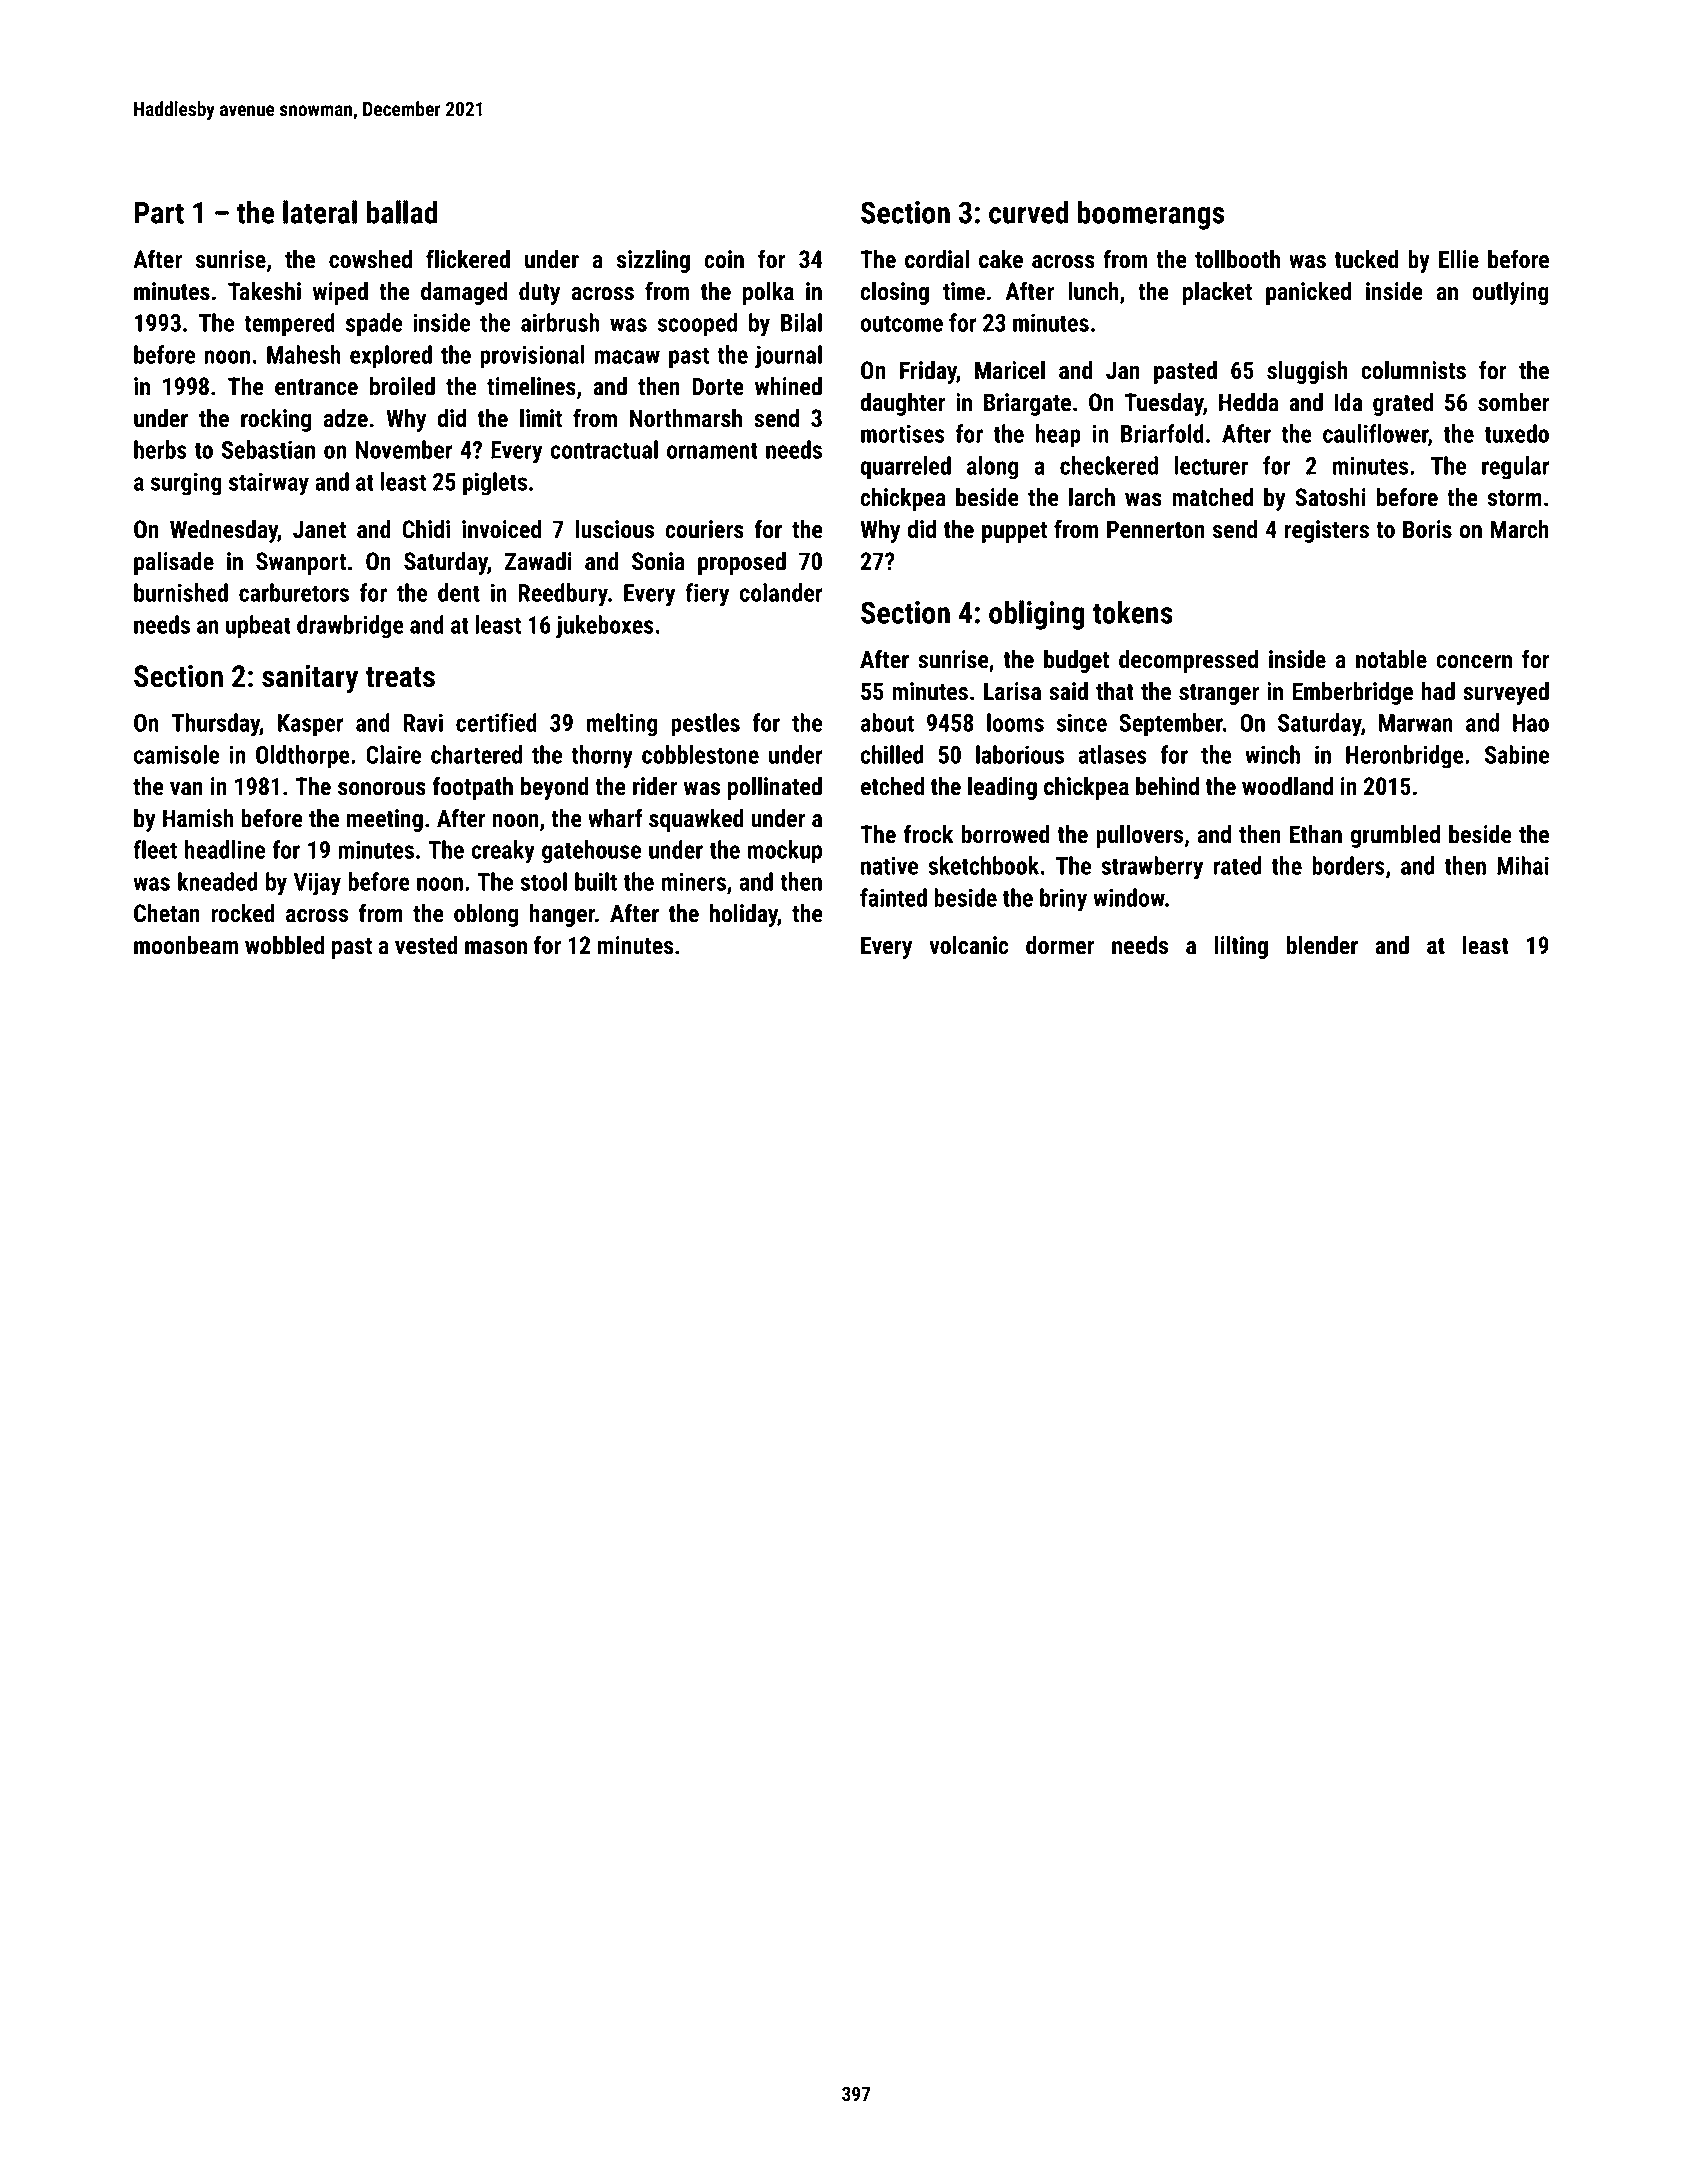  I want to click on March, so click(1520, 529).
